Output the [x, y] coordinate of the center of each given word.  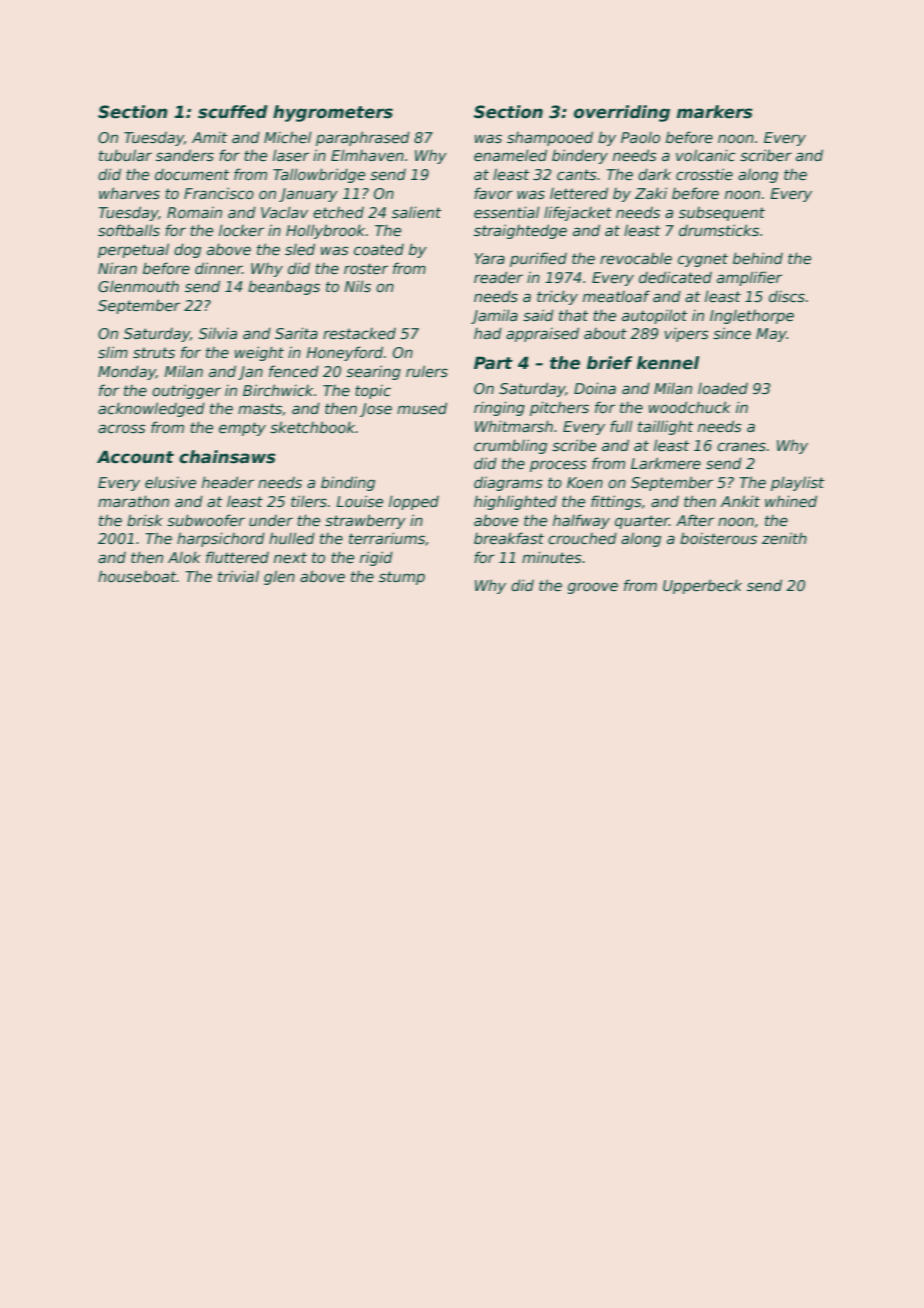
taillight [665, 427]
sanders [185, 155]
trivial [238, 576]
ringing [499, 408]
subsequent [722, 214]
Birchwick [278, 390]
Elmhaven [367, 155]
